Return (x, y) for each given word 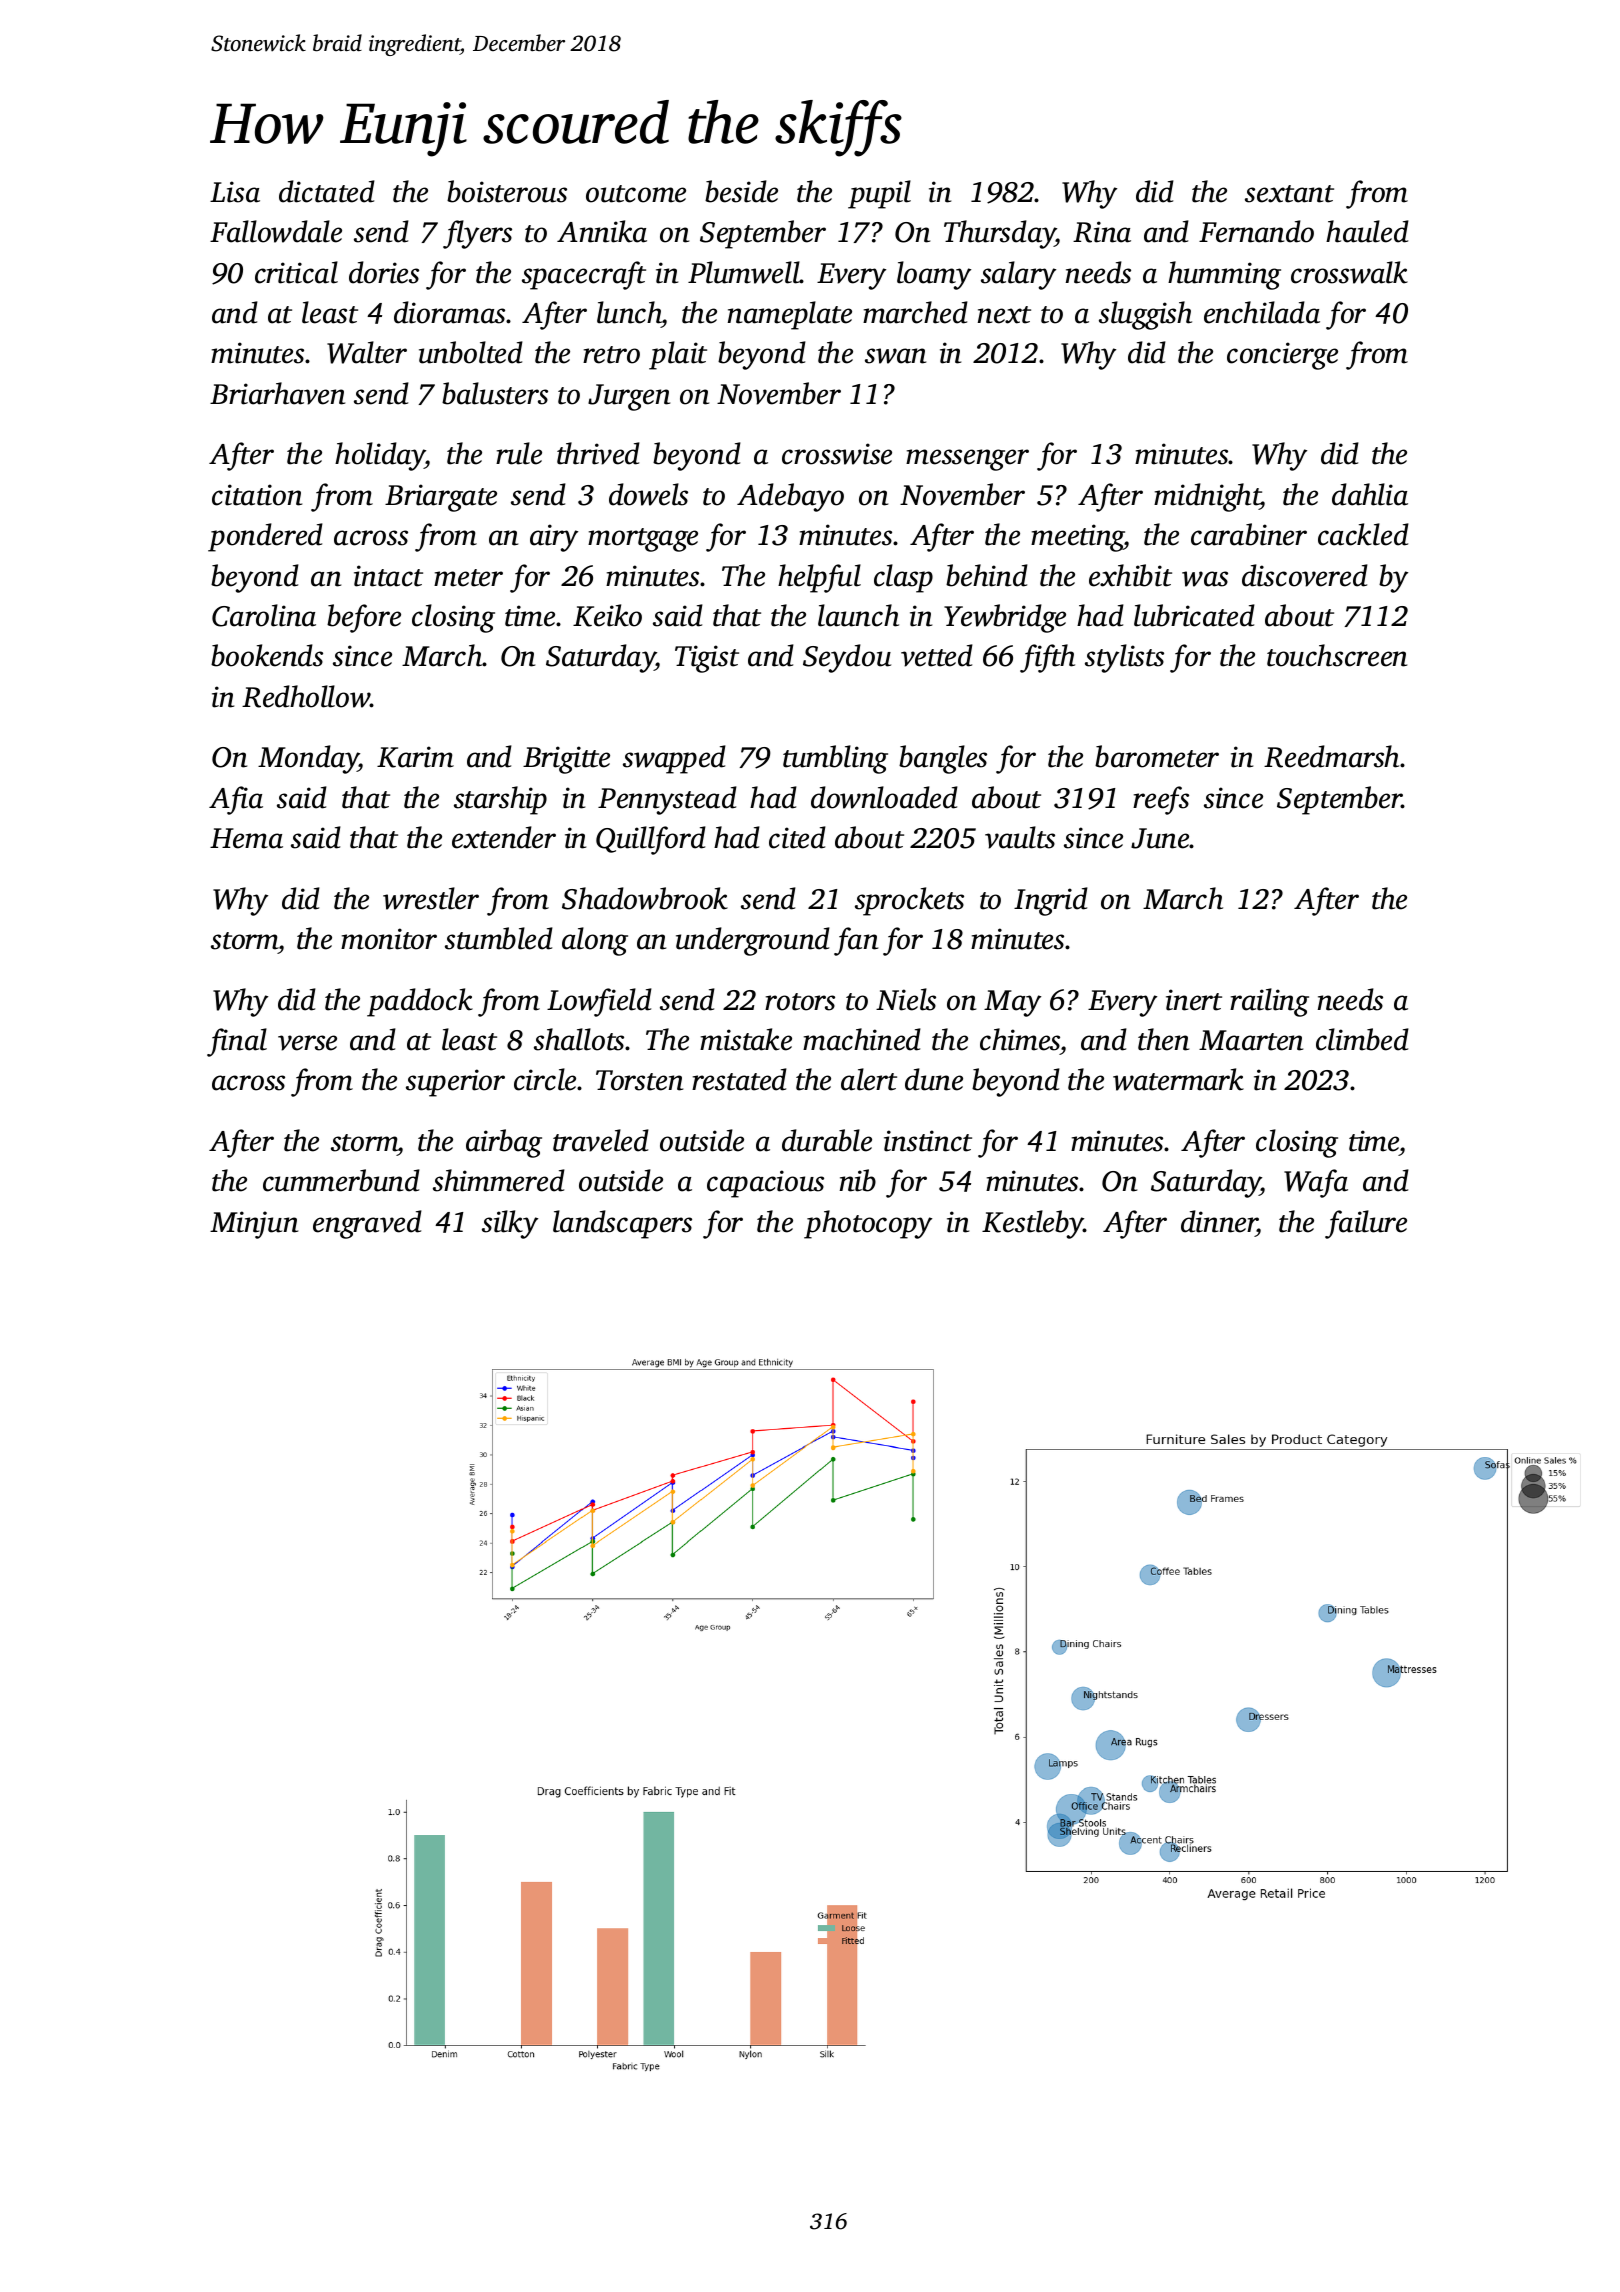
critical (296, 272)
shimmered (499, 1180)
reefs (1161, 800)
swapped (674, 759)
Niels (906, 999)
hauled (1367, 231)
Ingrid (1051, 901)
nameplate (790, 315)
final (237, 1042)
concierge (1282, 356)
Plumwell (744, 272)
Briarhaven (277, 393)
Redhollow (306, 696)
